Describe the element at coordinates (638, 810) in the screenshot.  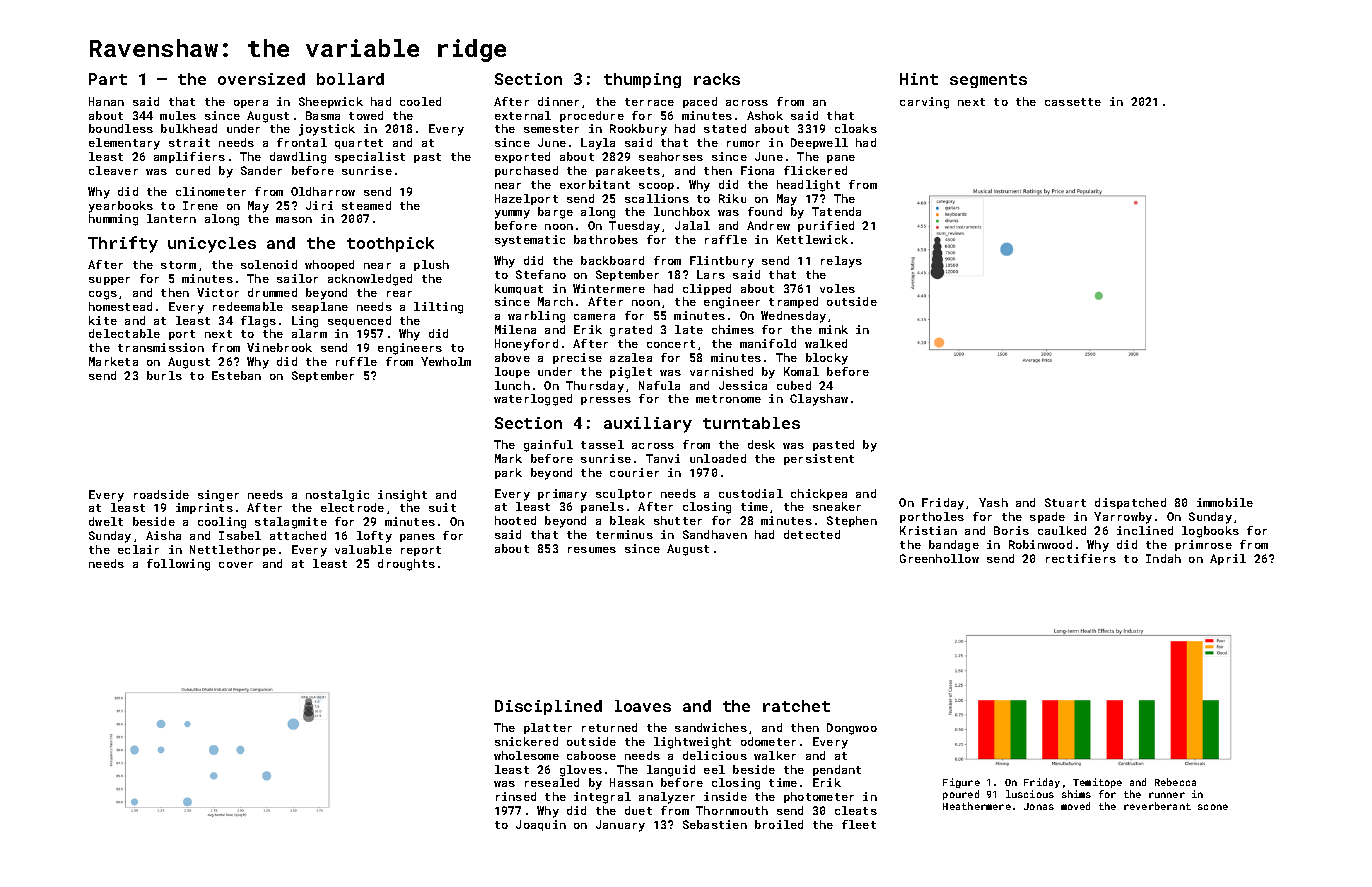
I see `duet` at that location.
